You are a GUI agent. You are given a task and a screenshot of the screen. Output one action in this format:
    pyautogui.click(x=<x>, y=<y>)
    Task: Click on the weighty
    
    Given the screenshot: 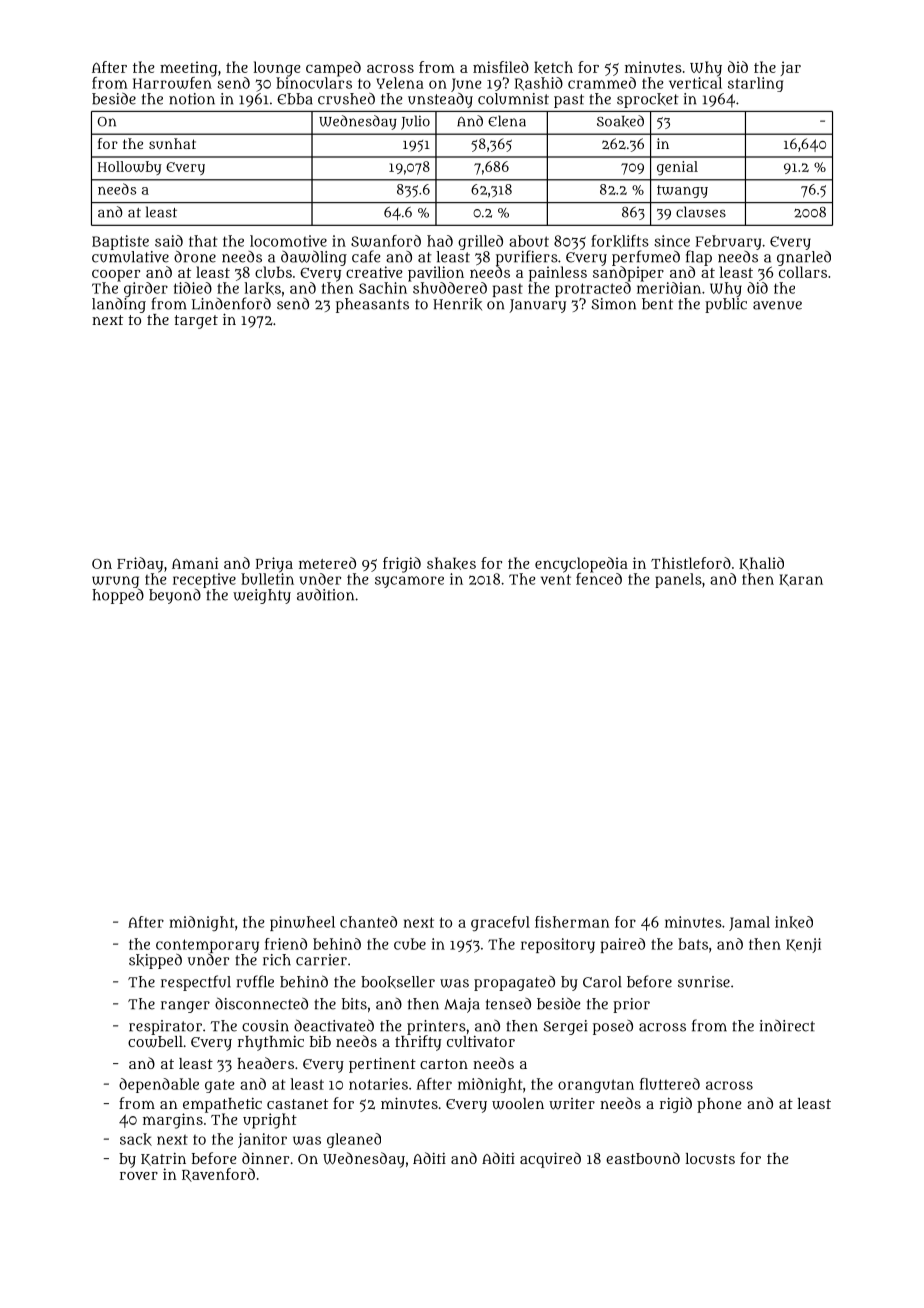 What is the action you would take?
    pyautogui.click(x=262, y=596)
